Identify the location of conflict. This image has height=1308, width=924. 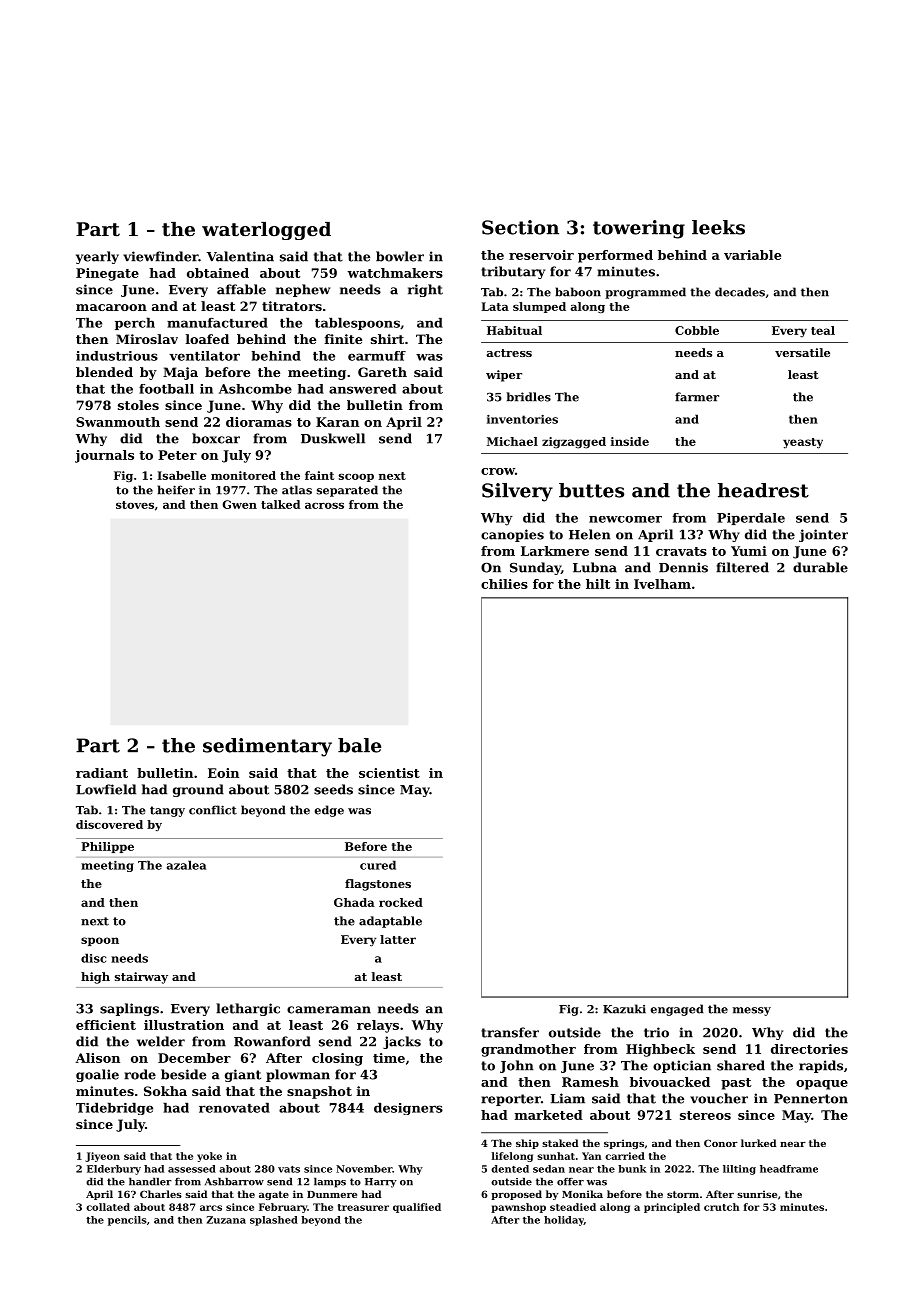
(213, 810).
